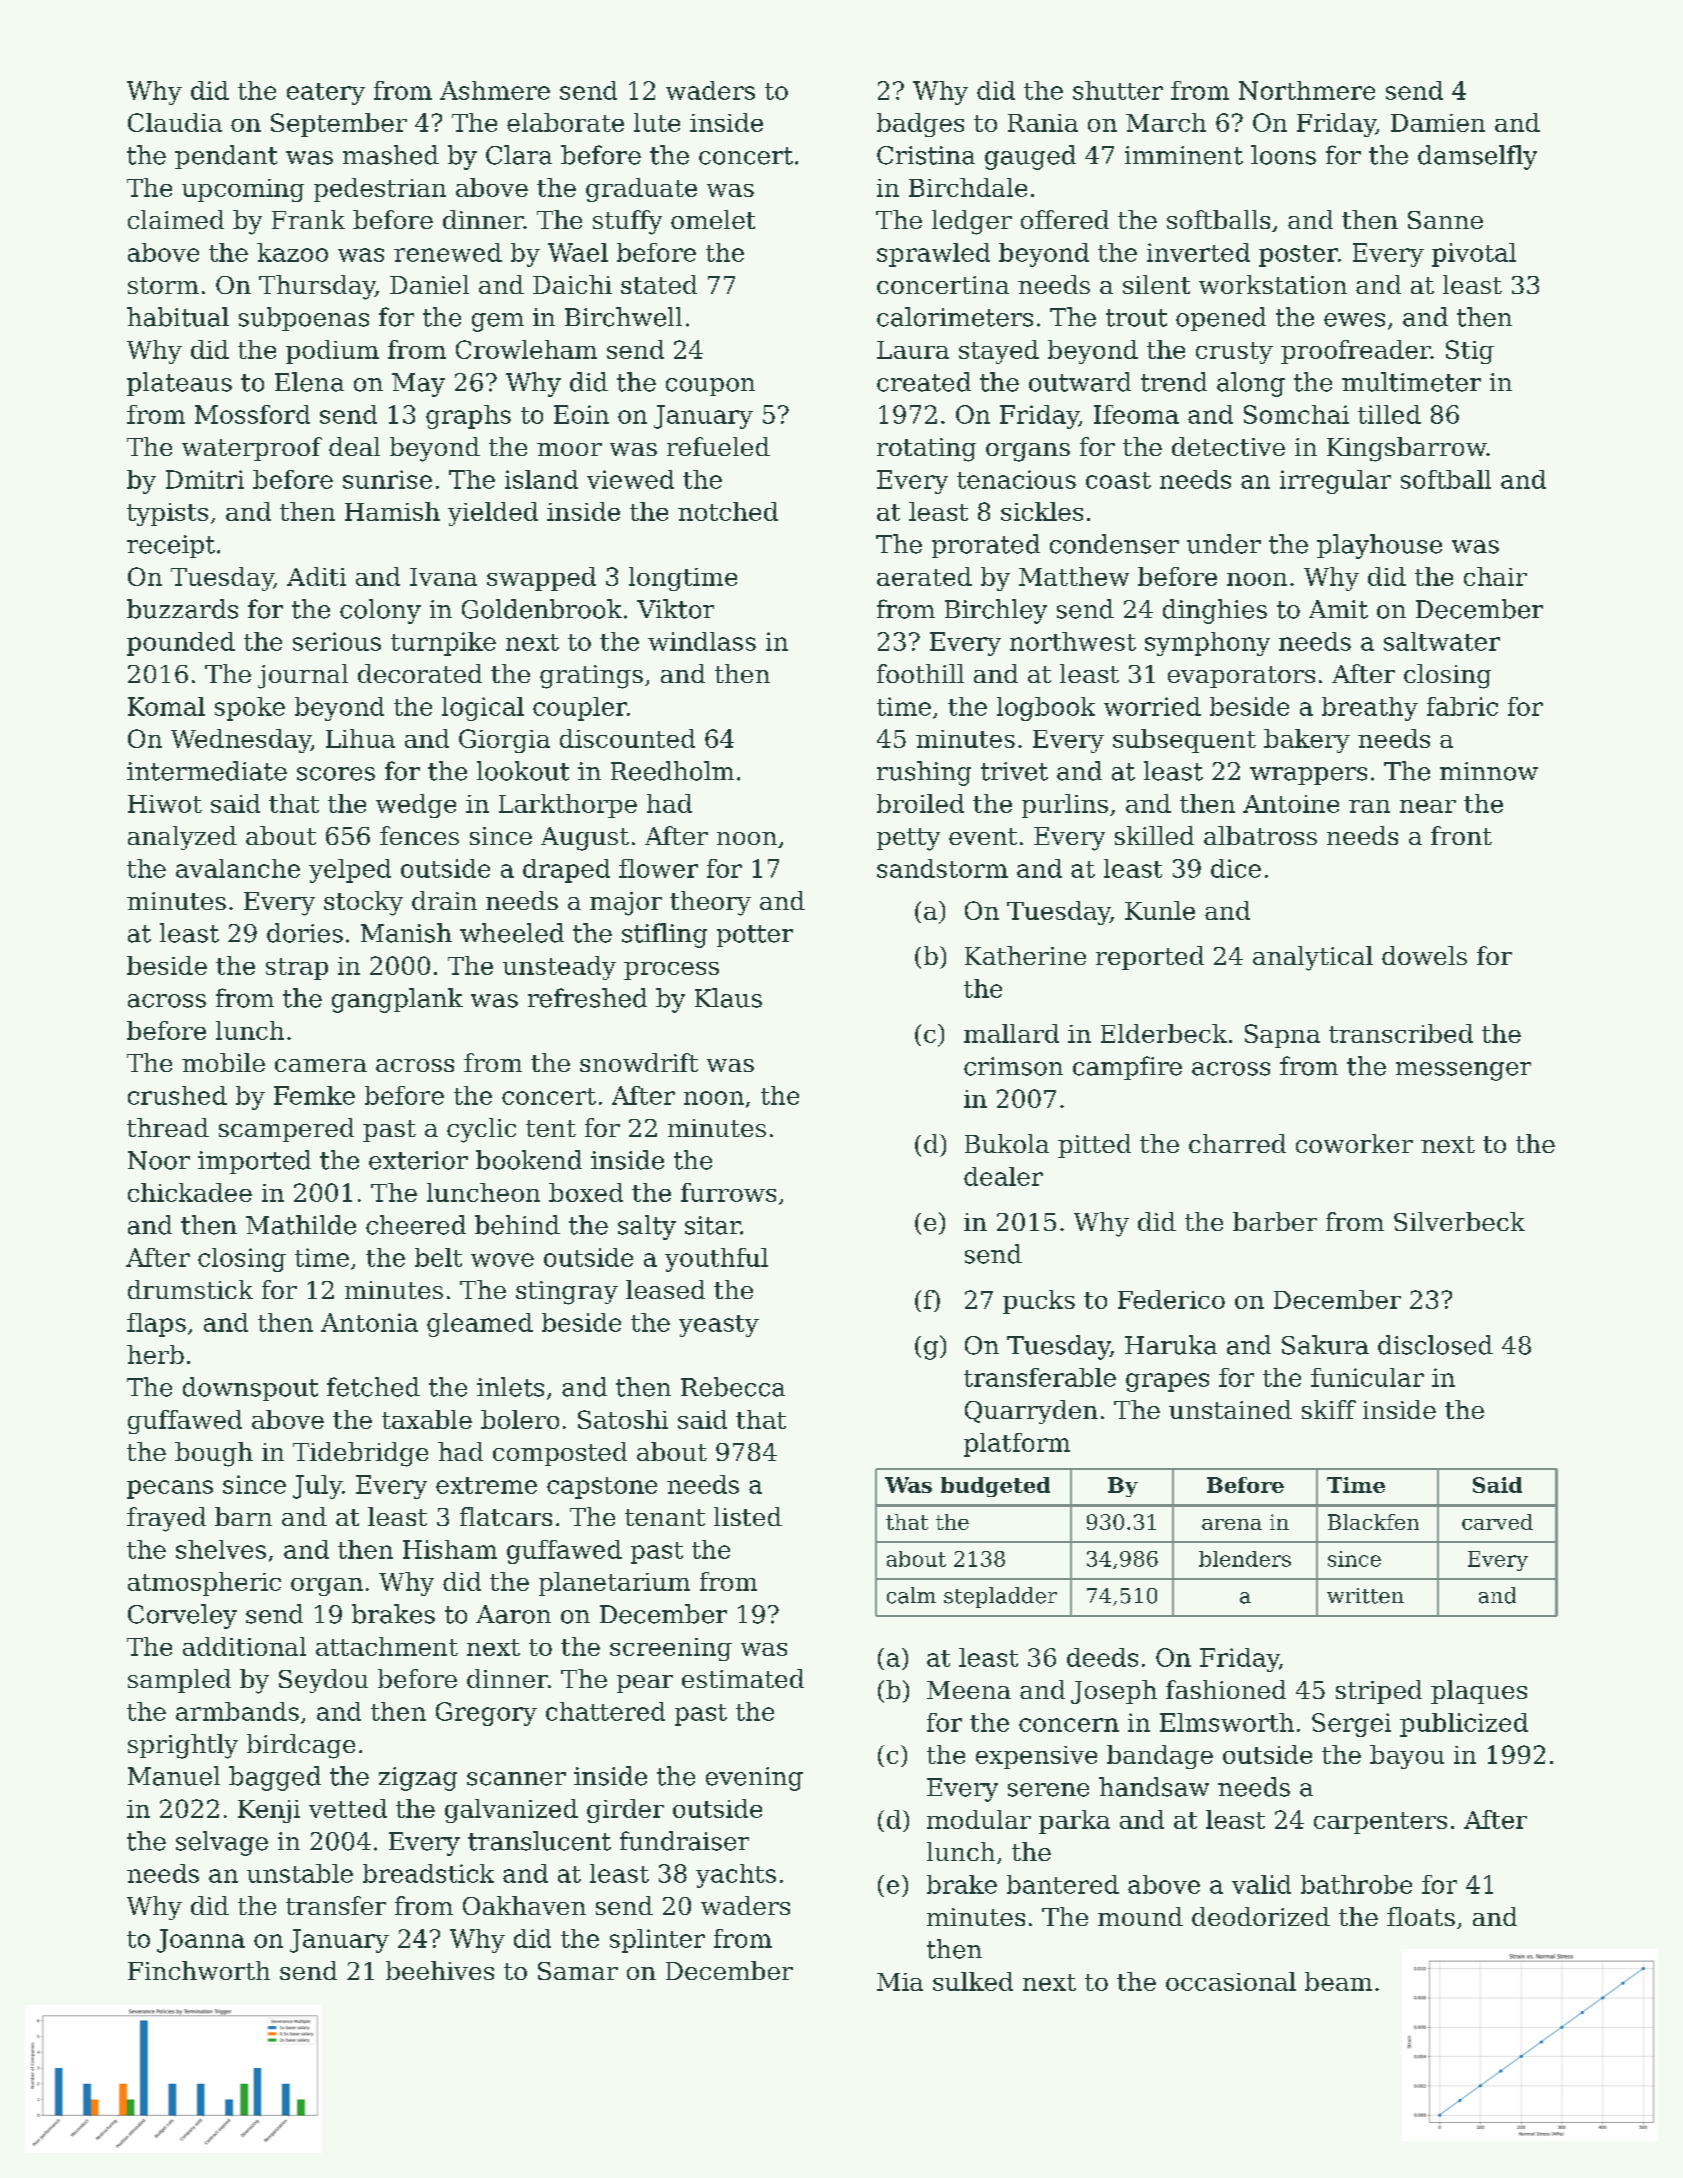  What do you see at coordinates (710, 387) in the page?
I see `coupon` at bounding box center [710, 387].
